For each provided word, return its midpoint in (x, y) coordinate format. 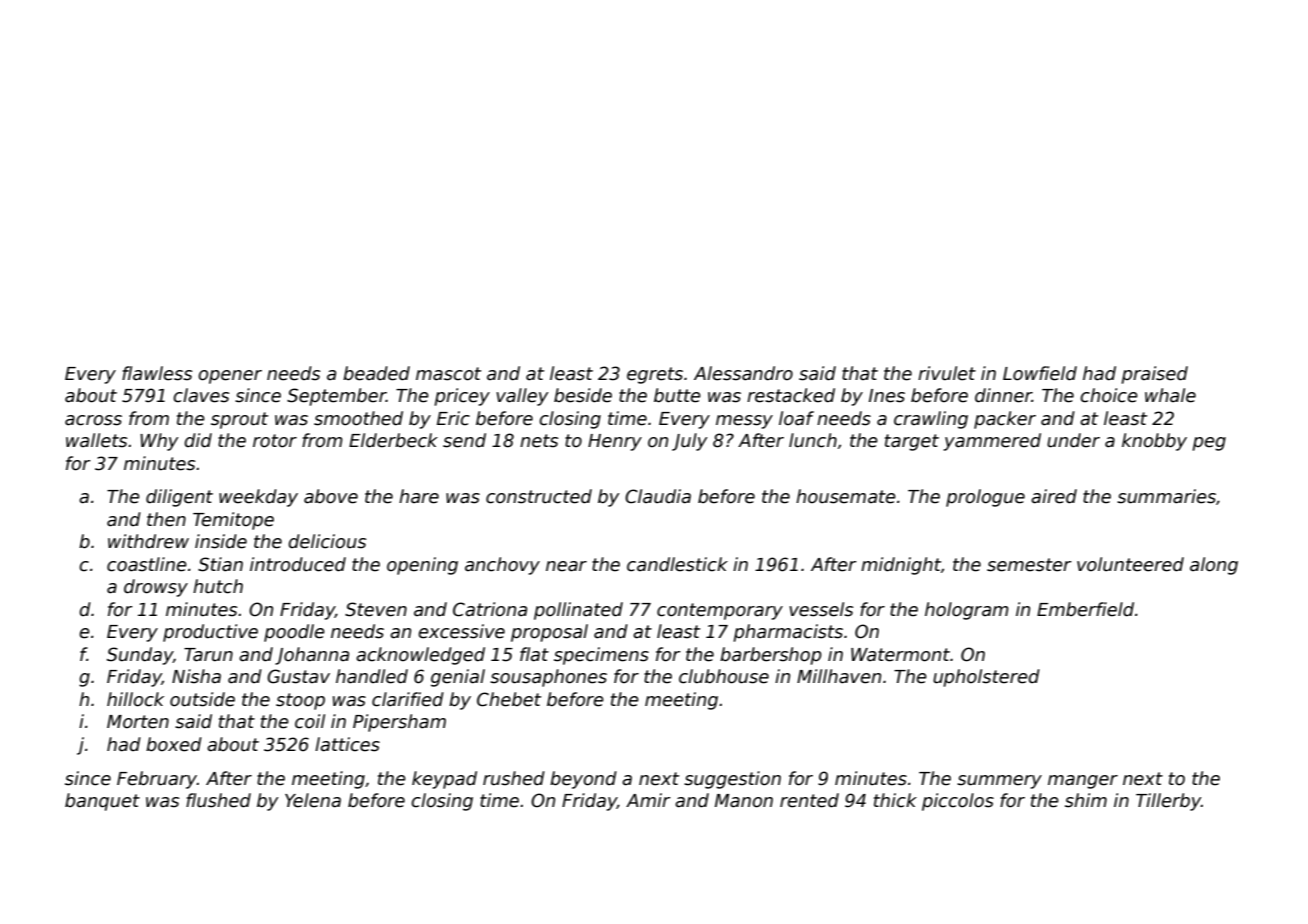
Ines (887, 396)
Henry (615, 442)
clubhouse (724, 676)
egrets (655, 375)
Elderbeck (393, 440)
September (336, 397)
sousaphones (548, 678)
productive (210, 633)
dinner (1003, 395)
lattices (347, 744)
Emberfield (1085, 609)
